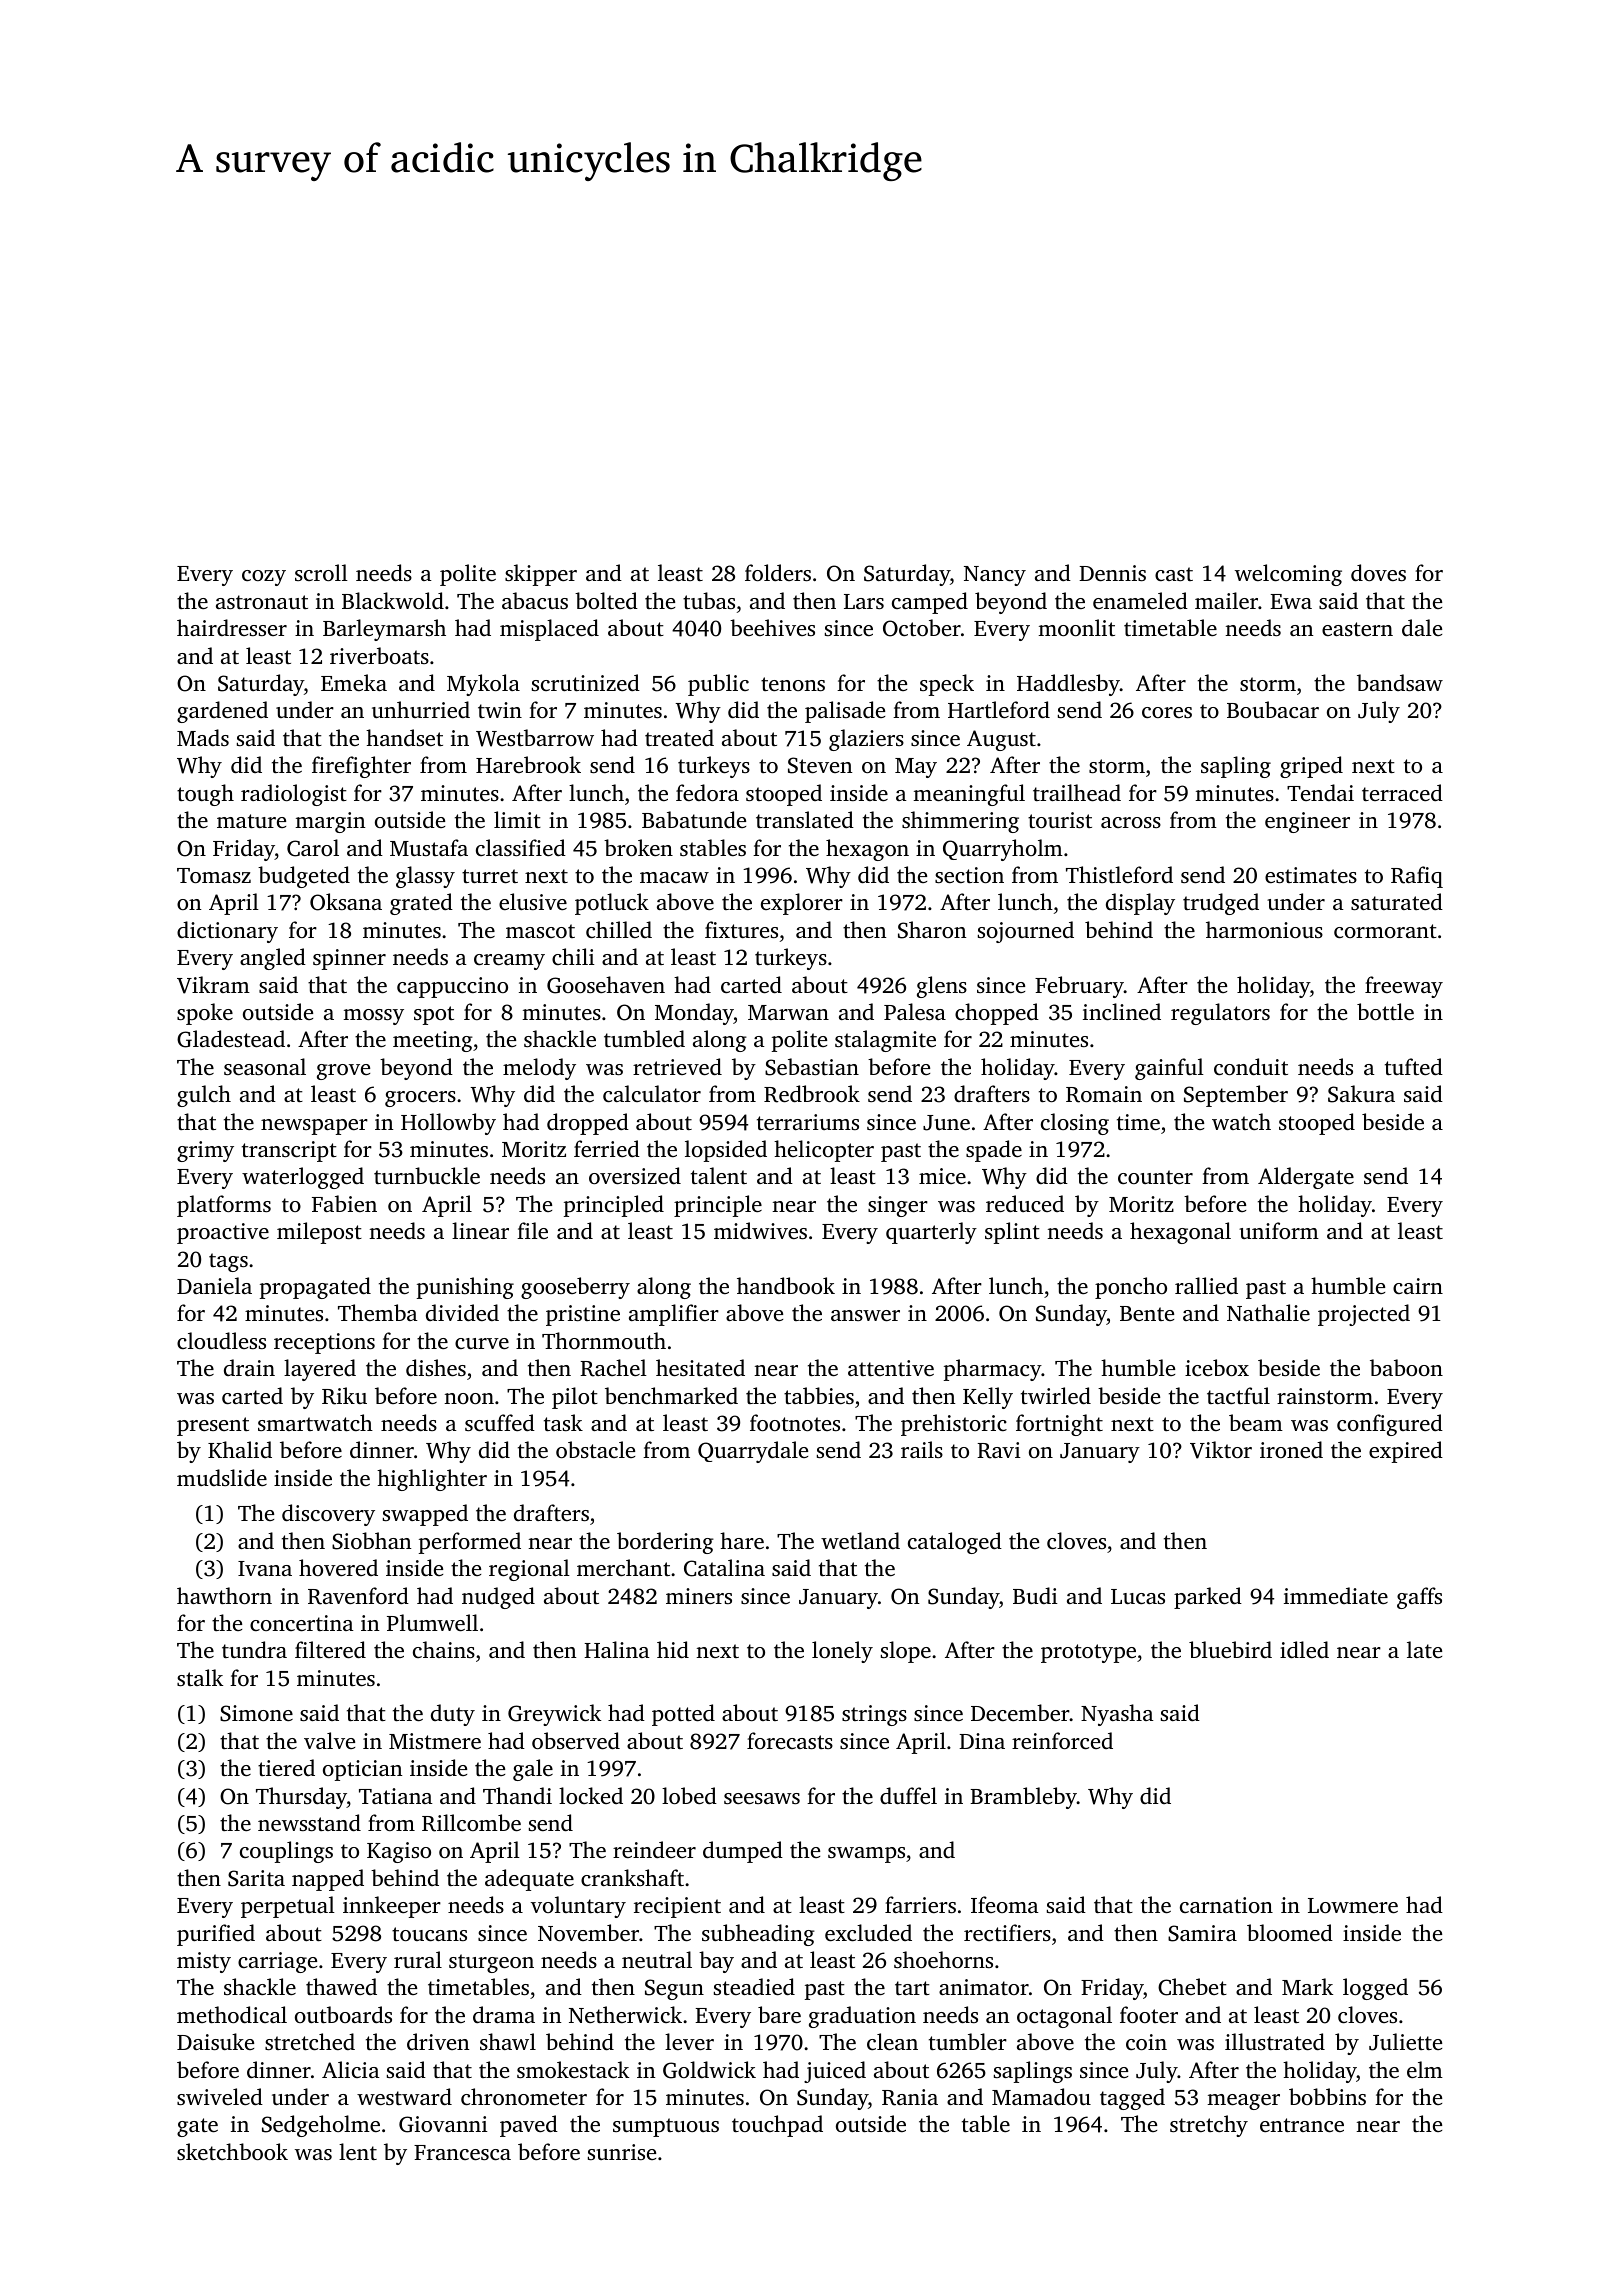 The image size is (1620, 2292). What do you see at coordinates (922, 628) in the image?
I see `October` at bounding box center [922, 628].
